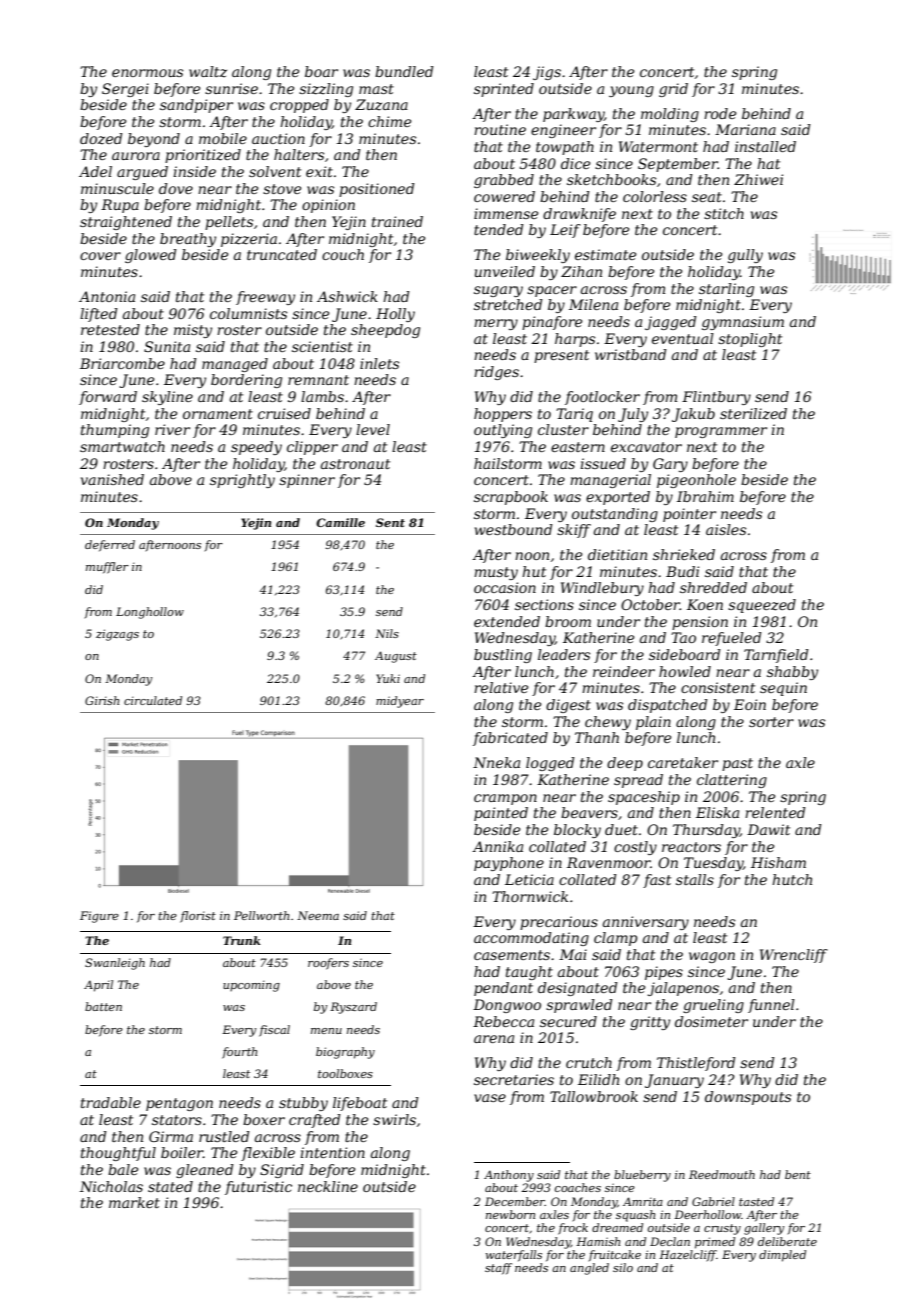 This screenshot has width=908, height=1316. Describe the element at coordinates (117, 635) in the screenshot. I see `zigzags` at that location.
